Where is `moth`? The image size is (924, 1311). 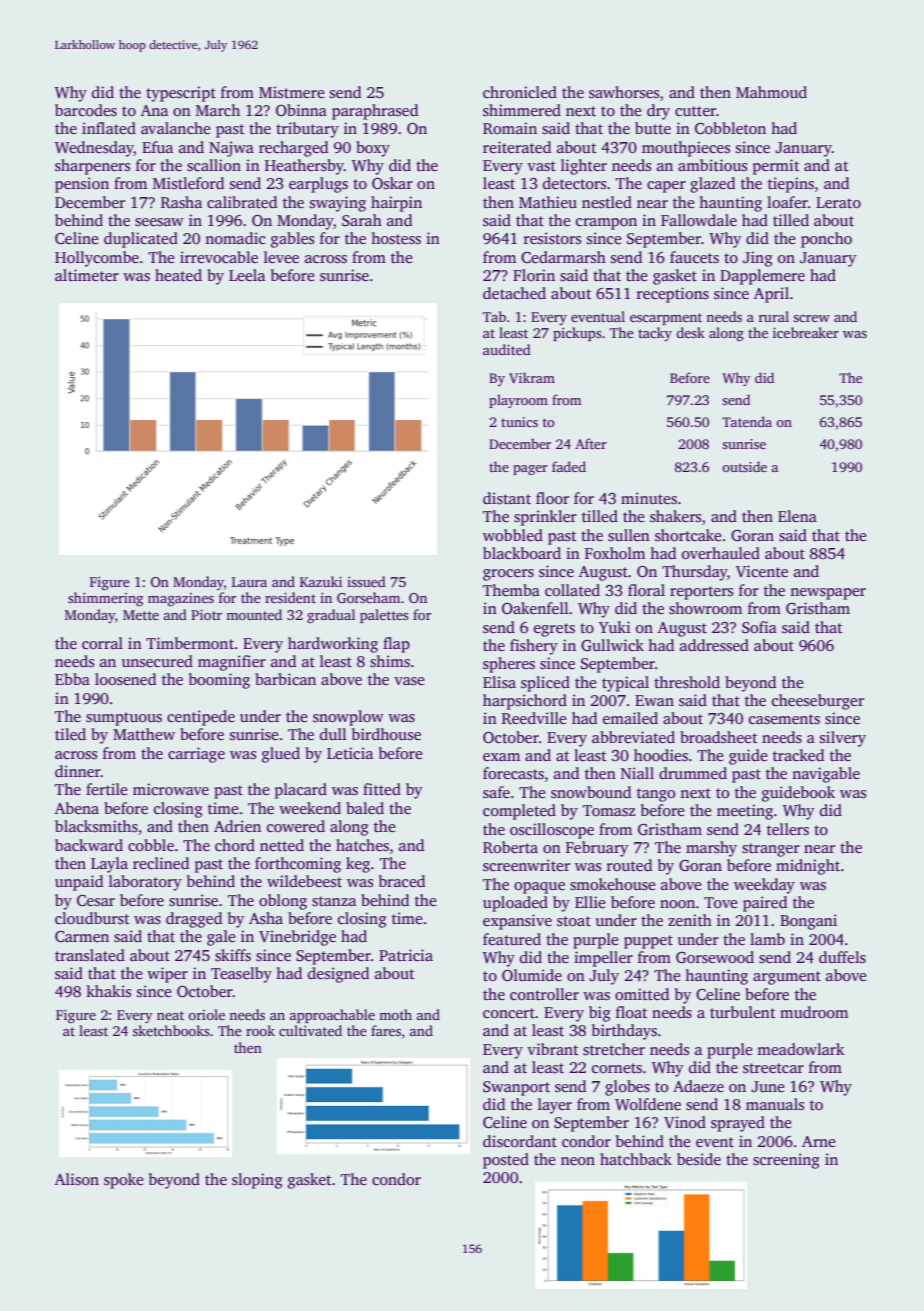
moth is located at coordinates (395, 1014).
